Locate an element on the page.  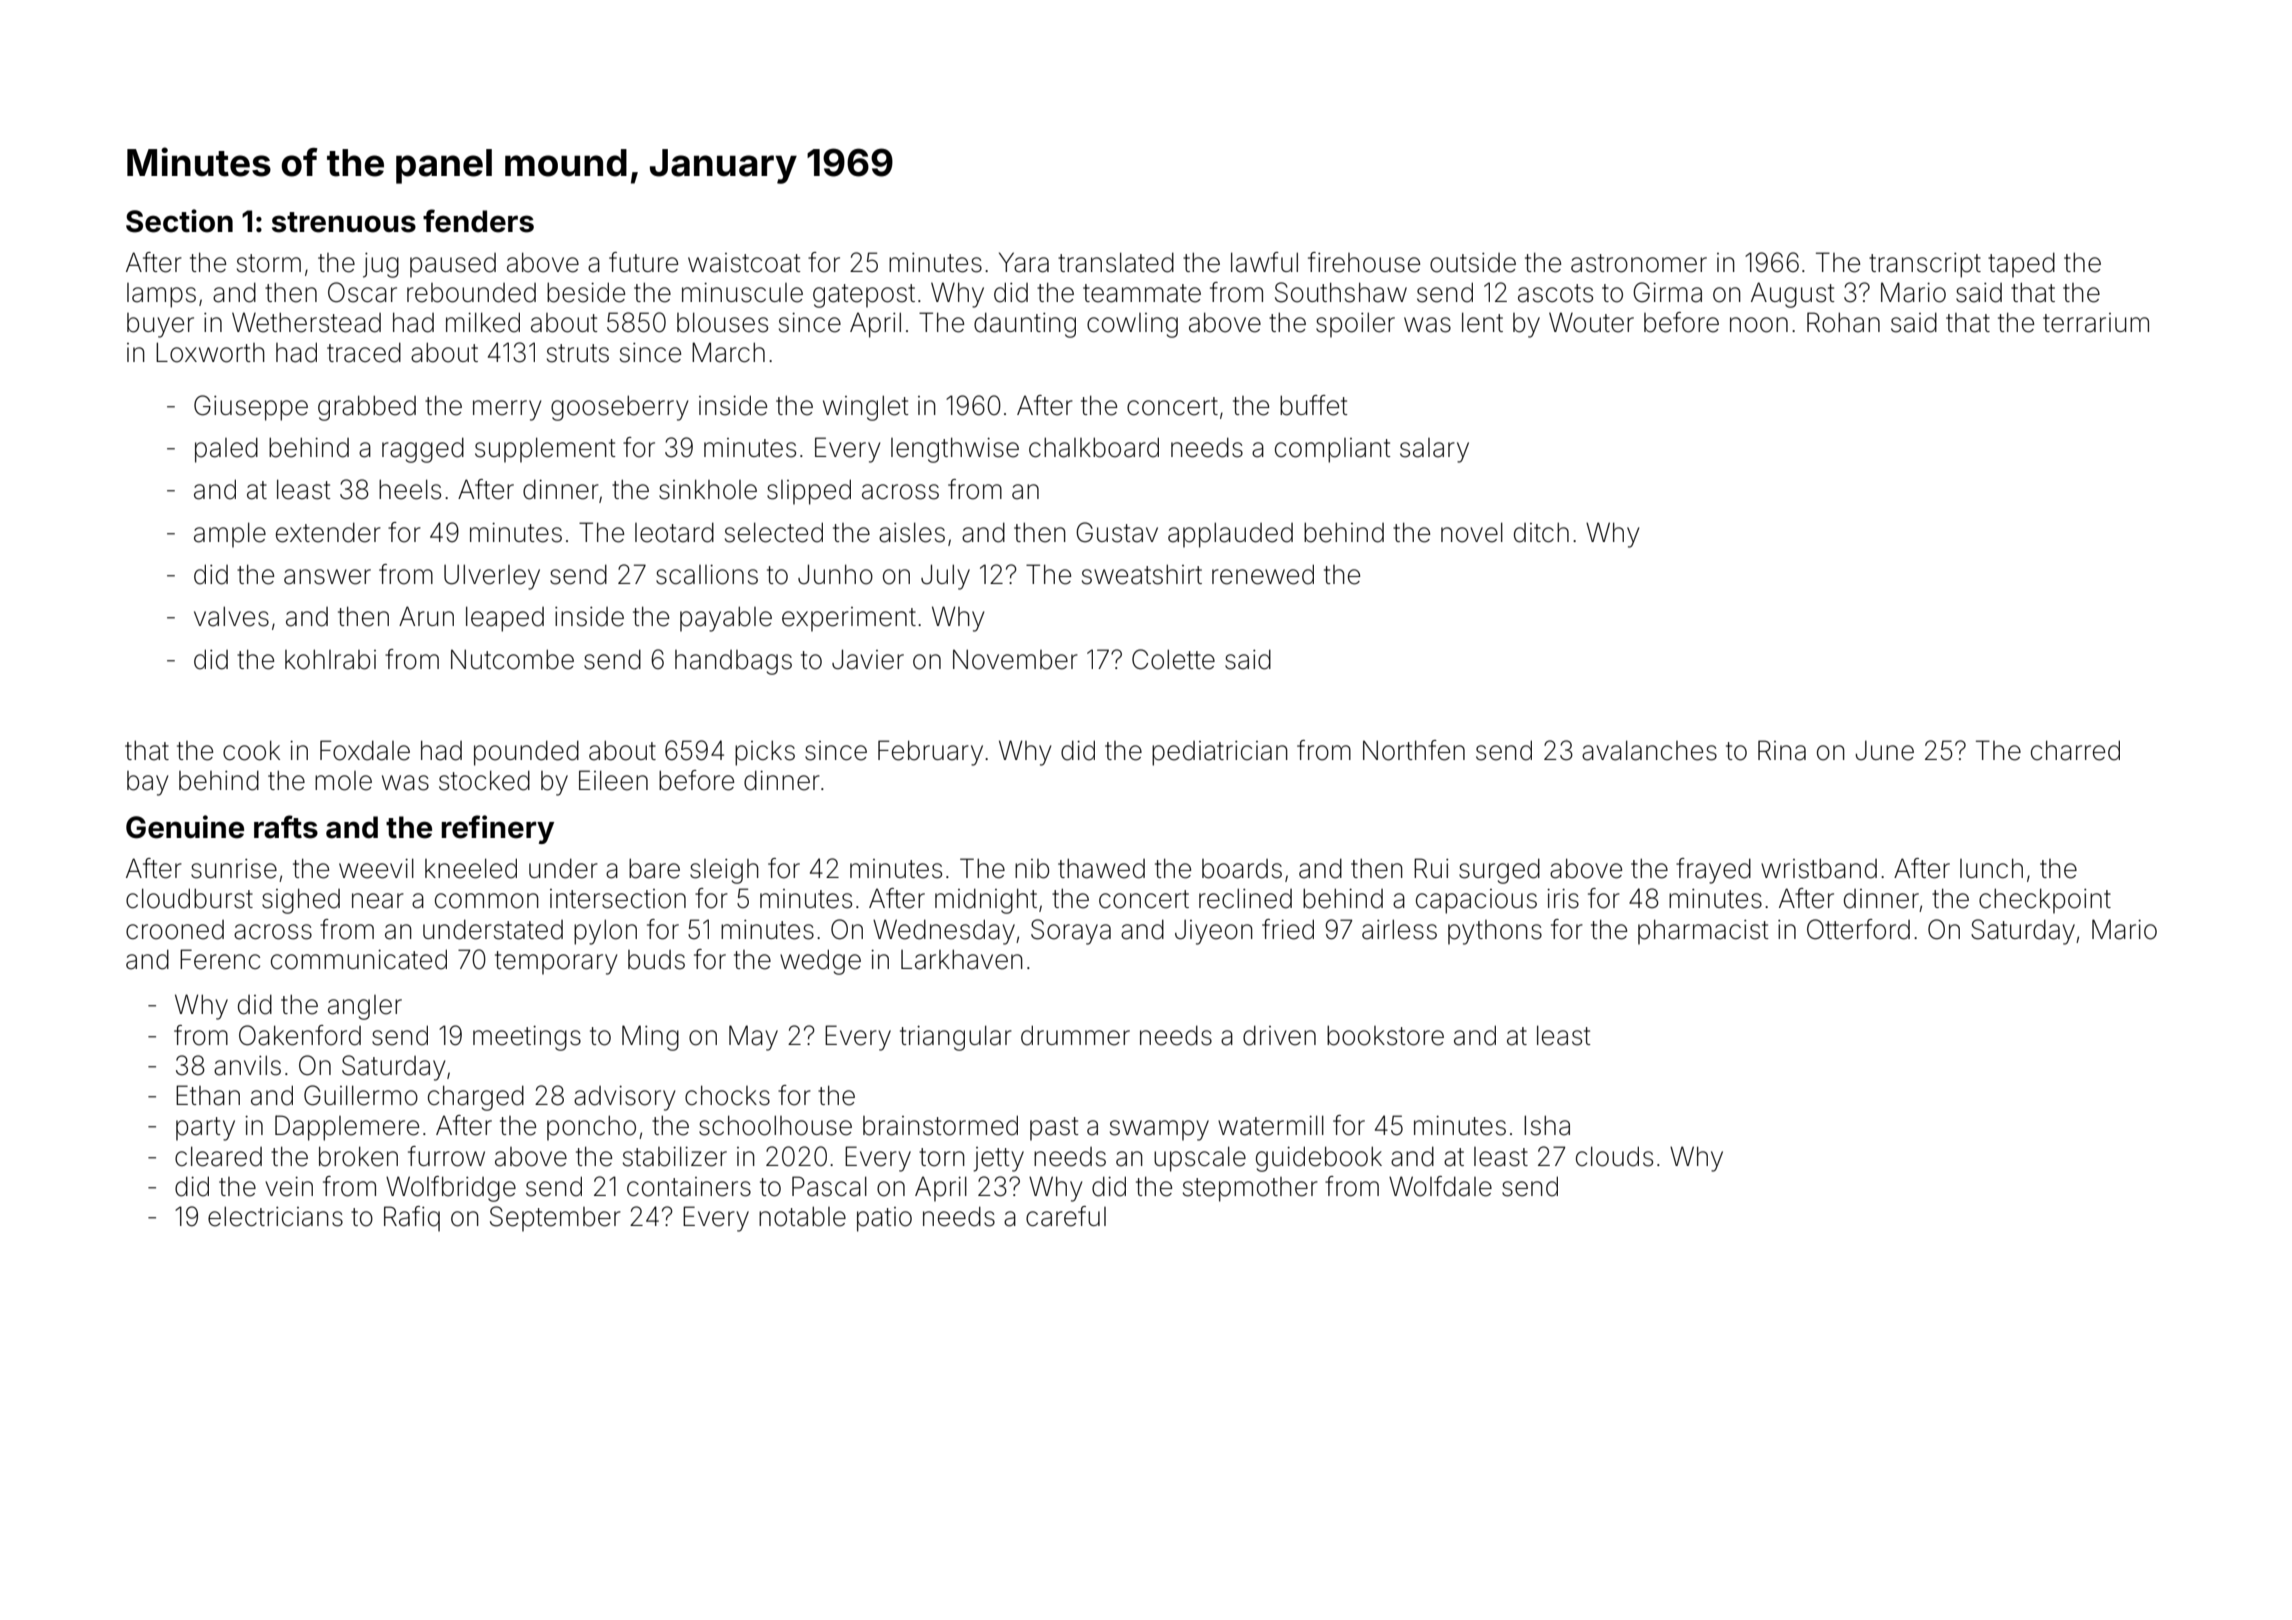
strenuous is located at coordinates (344, 222).
